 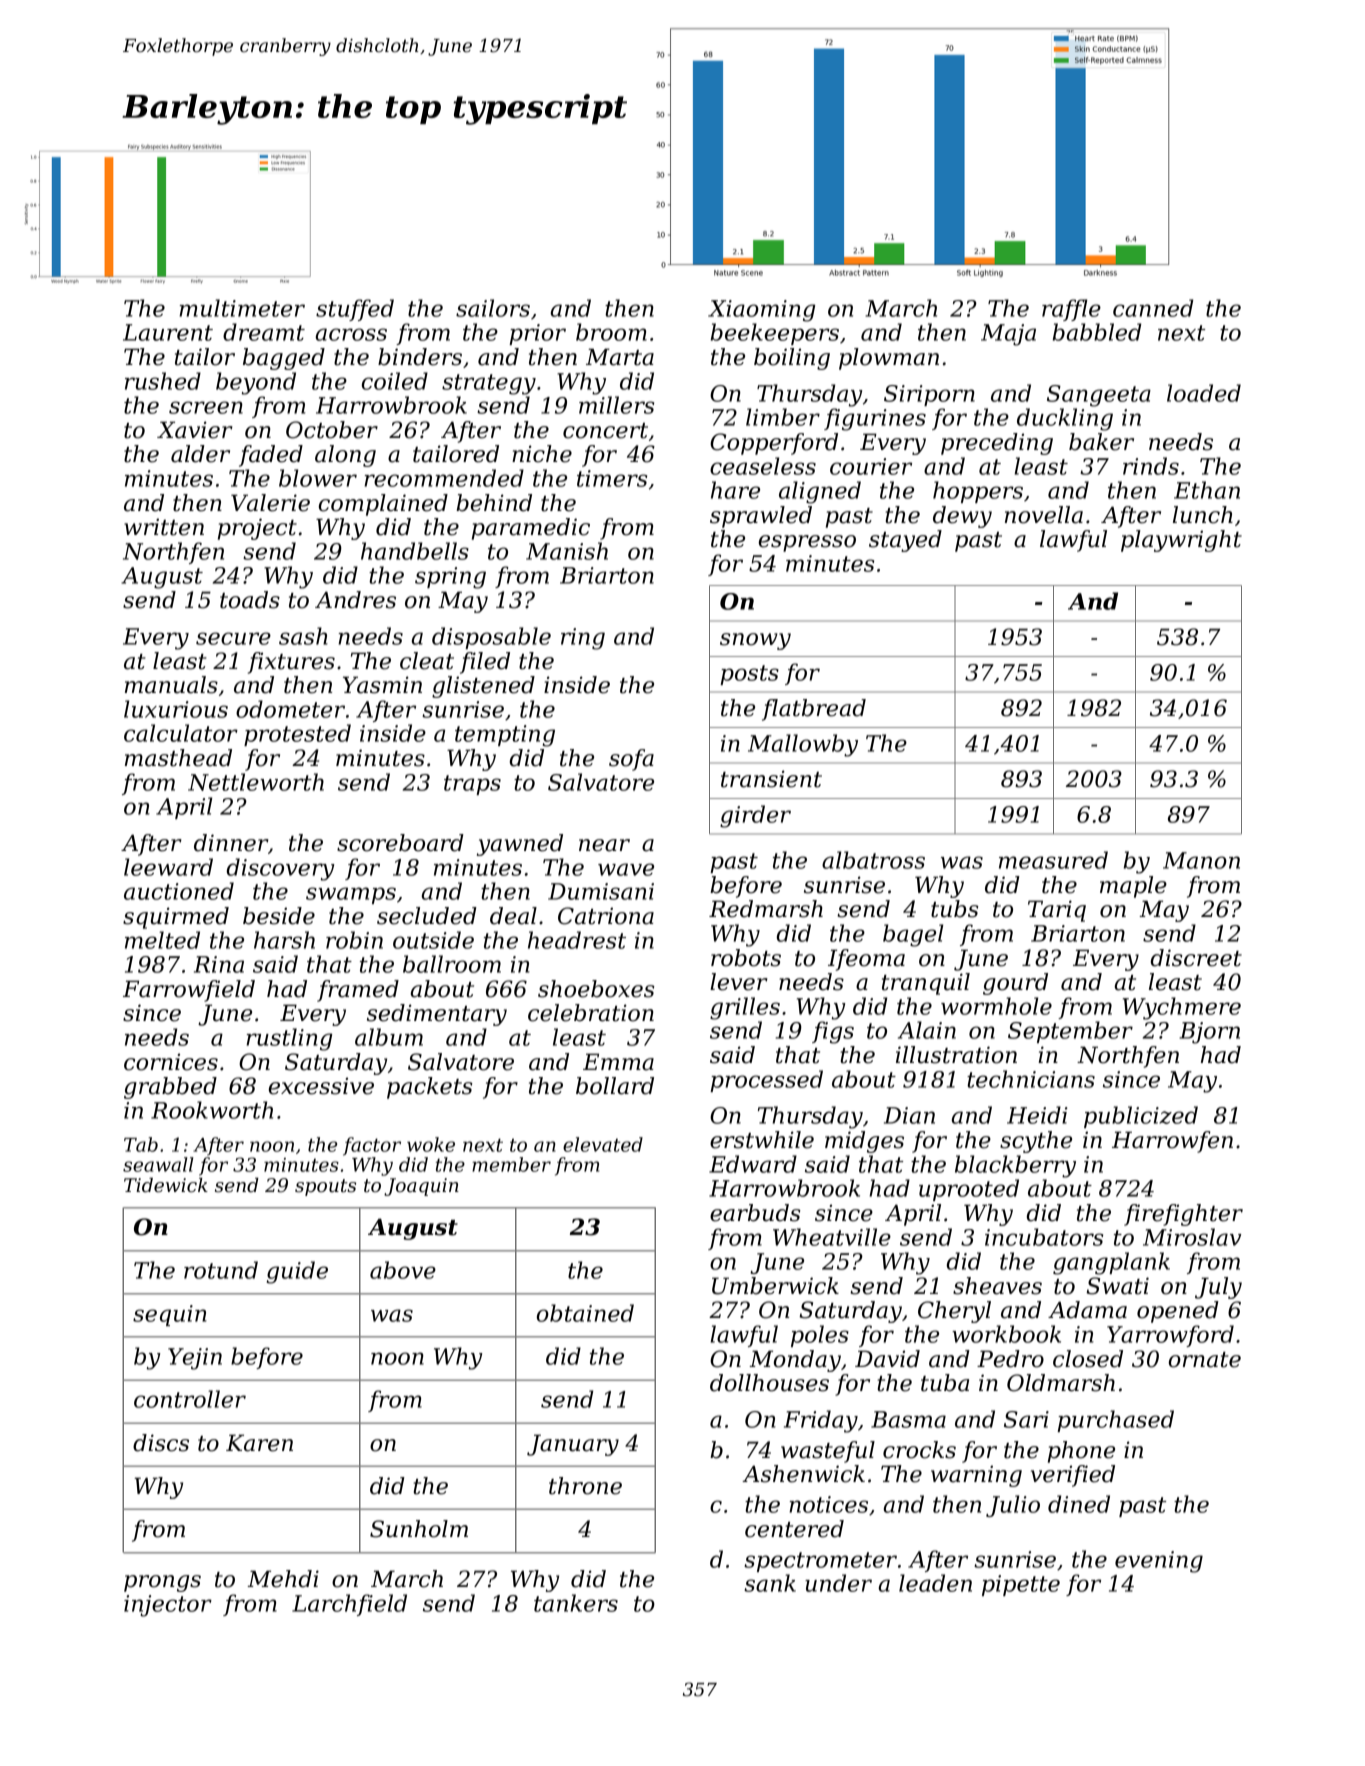 What do you see at coordinates (1153, 308) in the document?
I see `canned` at bounding box center [1153, 308].
